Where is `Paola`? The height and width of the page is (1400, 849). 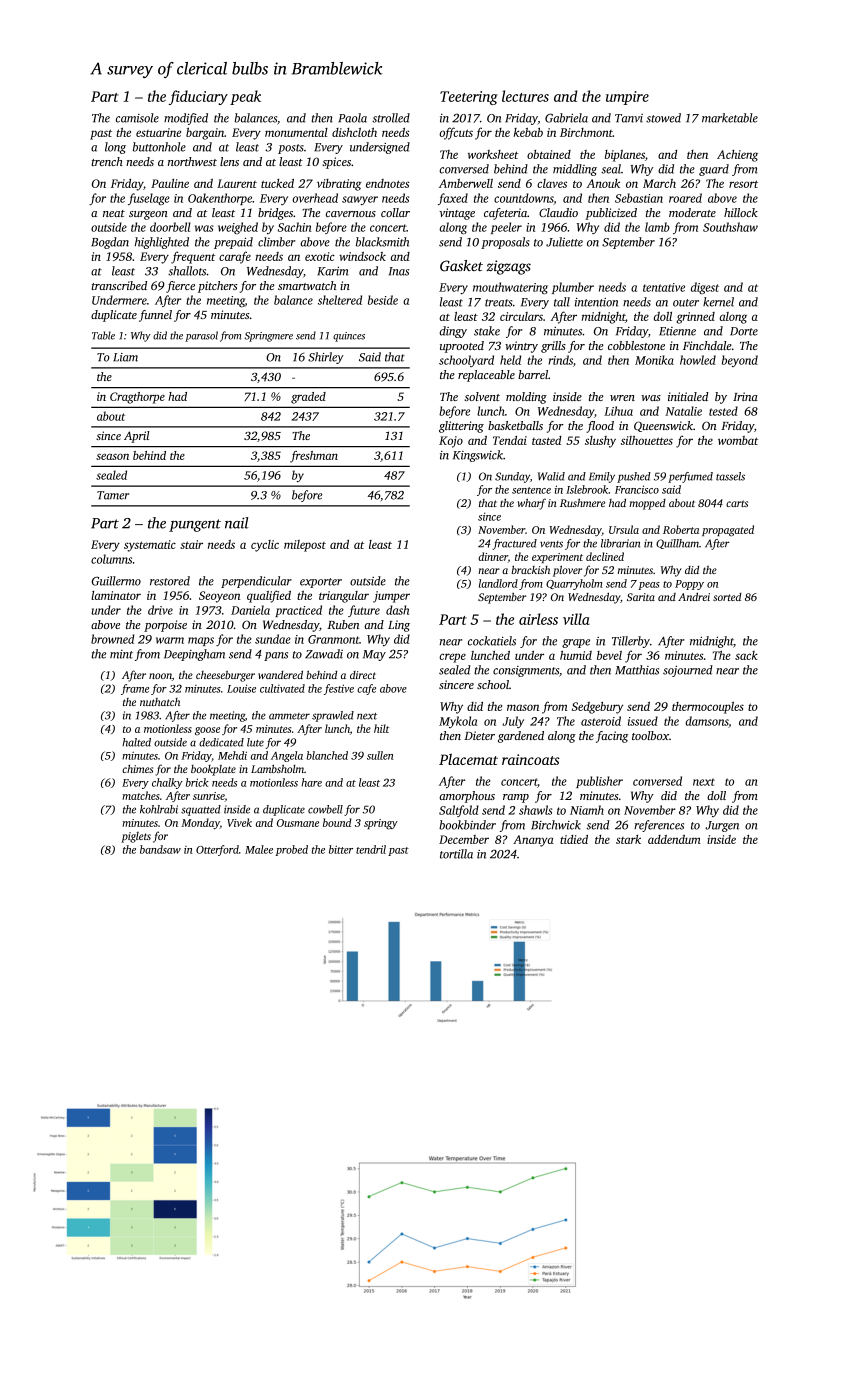 Paola is located at coordinates (352, 118).
